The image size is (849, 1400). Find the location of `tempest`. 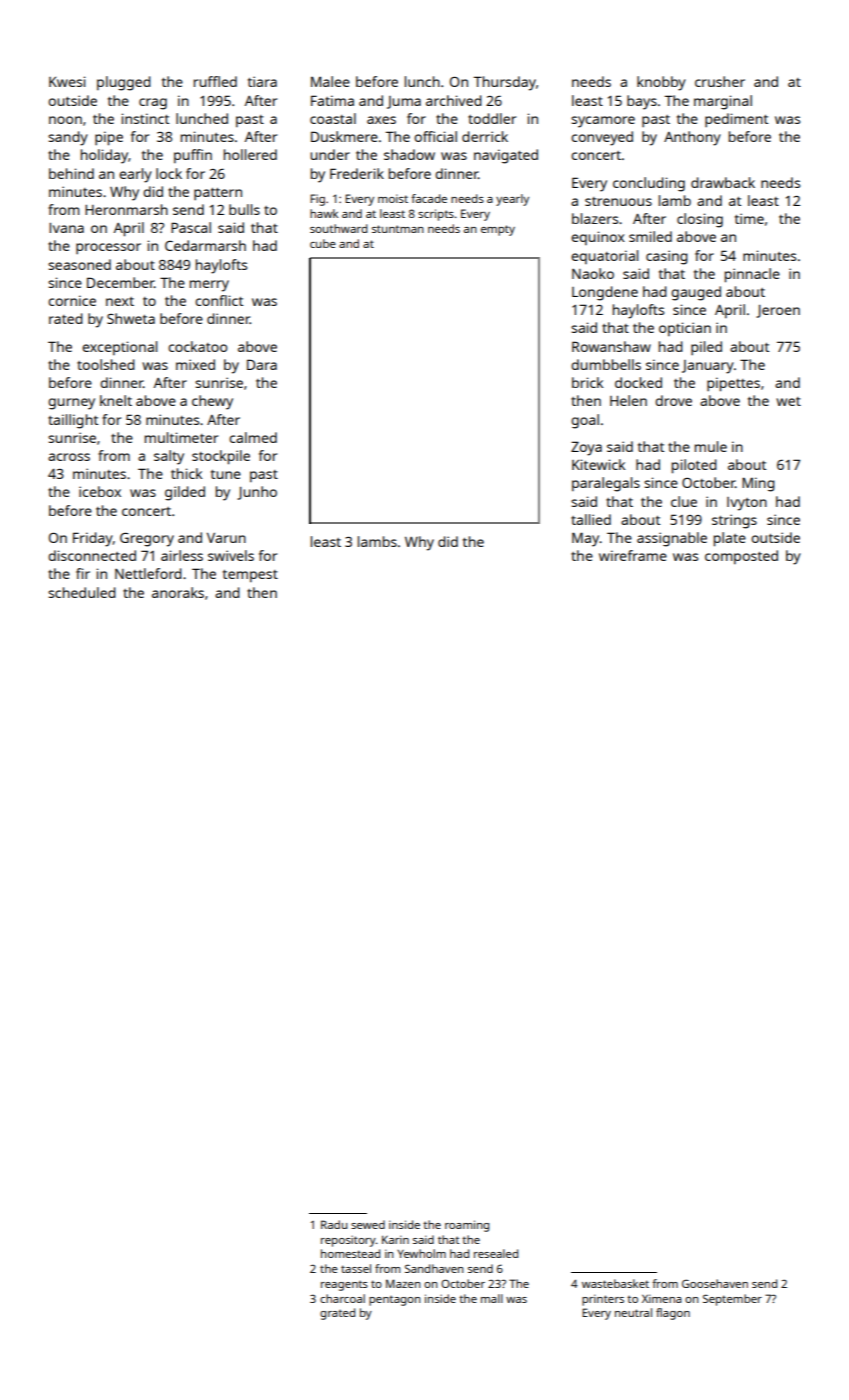

tempest is located at coordinates (250, 576).
